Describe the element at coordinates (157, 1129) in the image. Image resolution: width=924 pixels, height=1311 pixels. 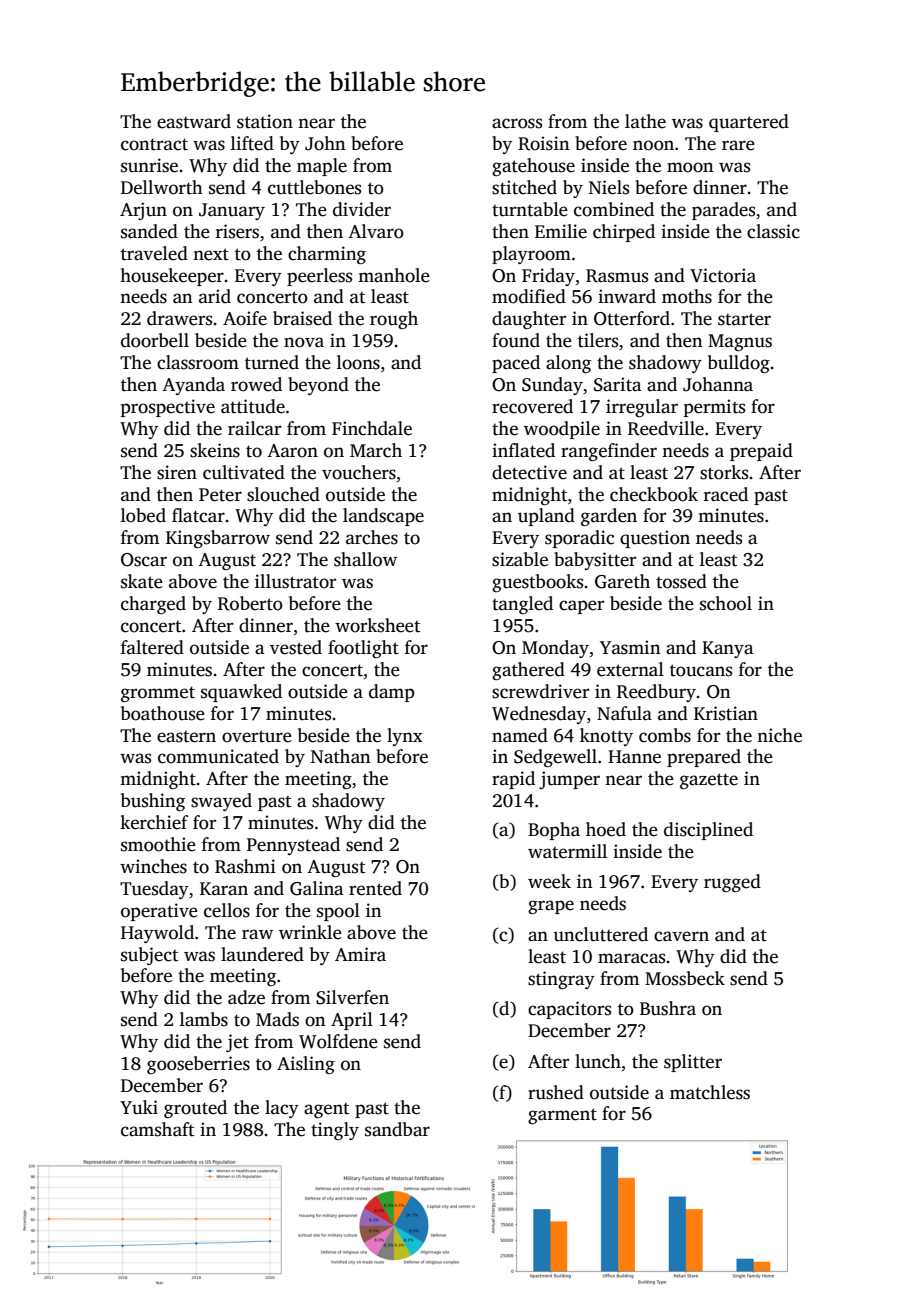
I see `camshaft` at that location.
